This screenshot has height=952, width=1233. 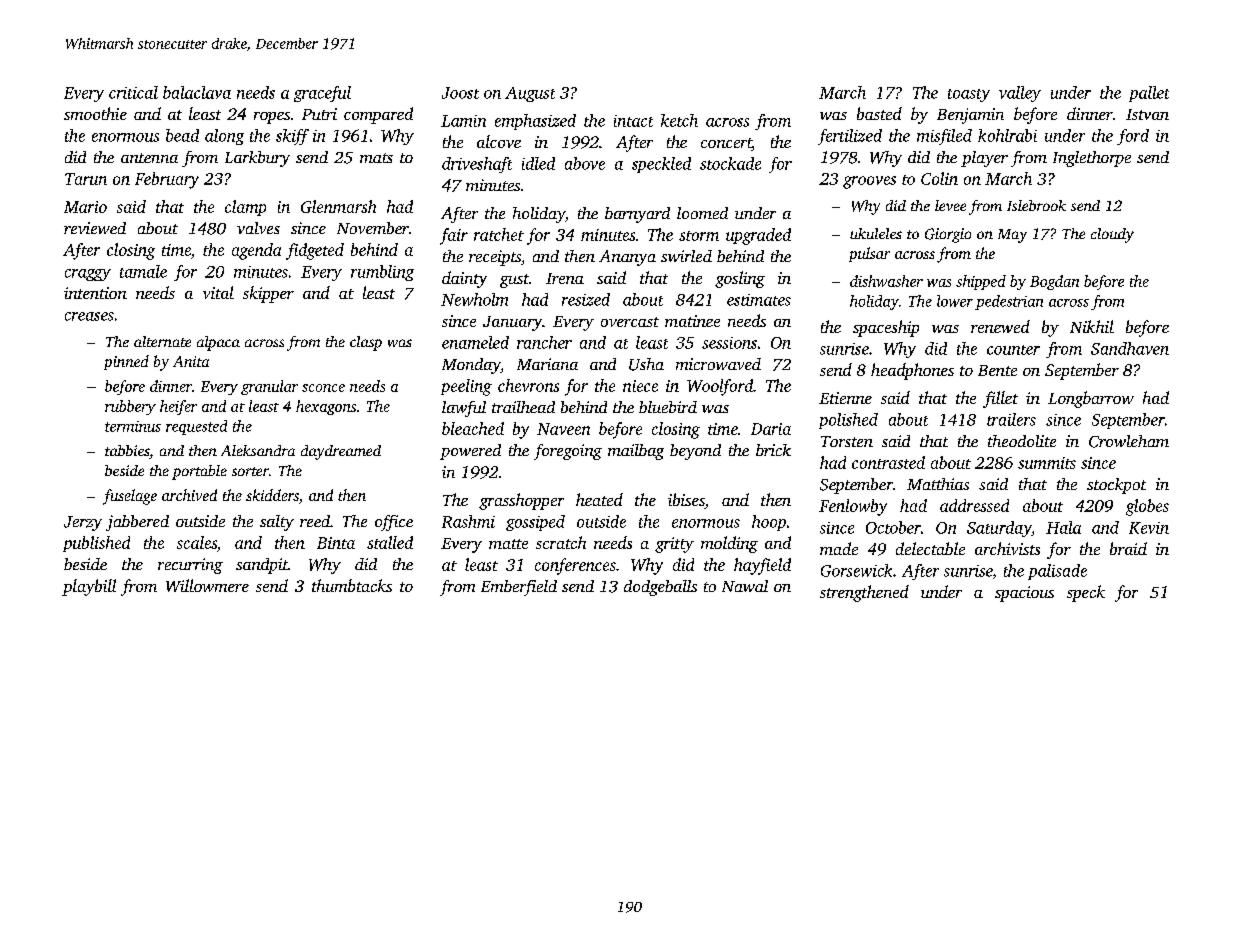 What do you see at coordinates (640, 386) in the screenshot?
I see `niece` at bounding box center [640, 386].
